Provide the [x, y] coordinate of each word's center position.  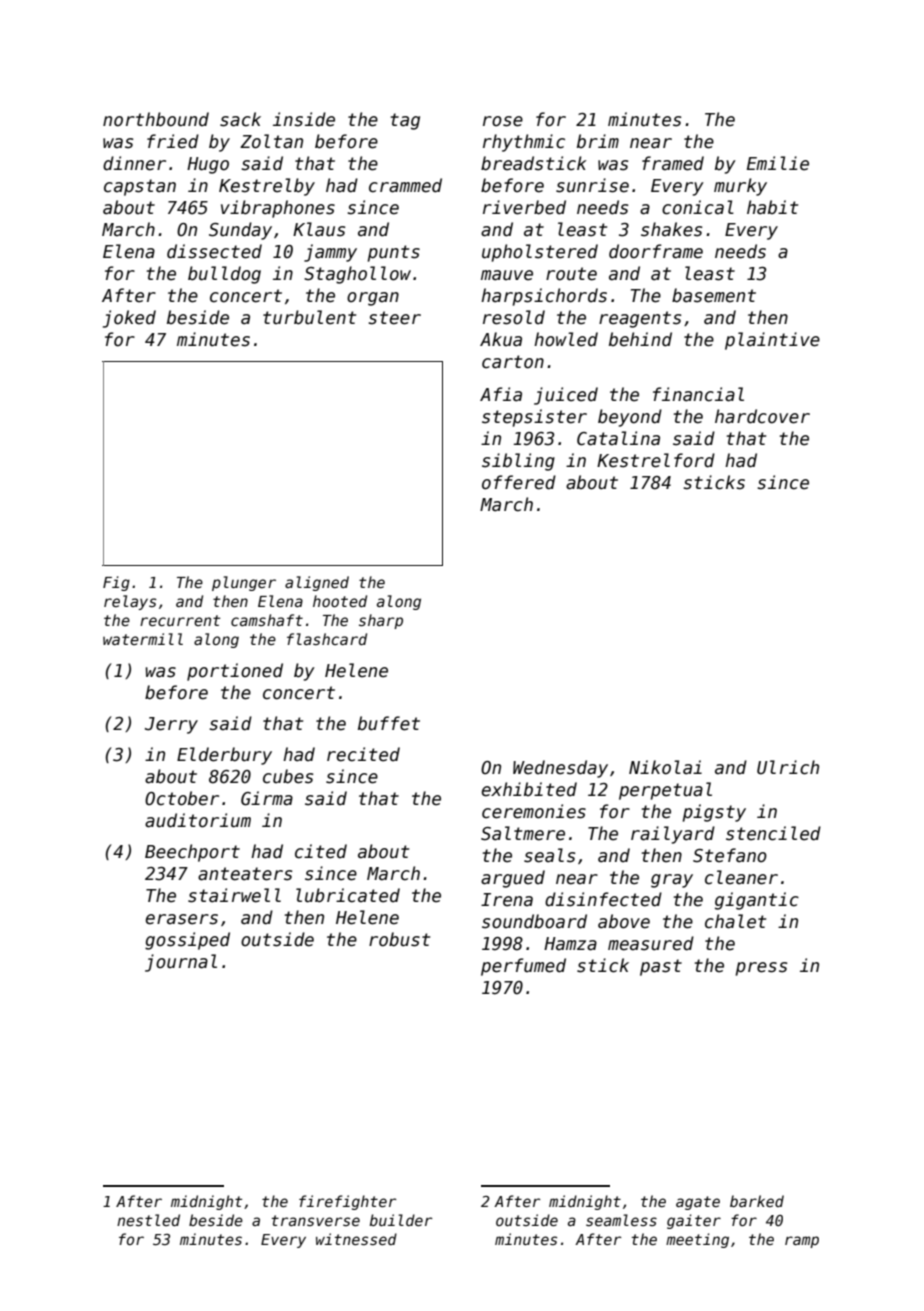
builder [401, 1220]
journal [181, 963]
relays [130, 602]
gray [672, 881]
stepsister [534, 418]
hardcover [762, 416]
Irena [507, 900]
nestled [148, 1220]
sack [240, 119]
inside [304, 119]
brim [598, 141]
